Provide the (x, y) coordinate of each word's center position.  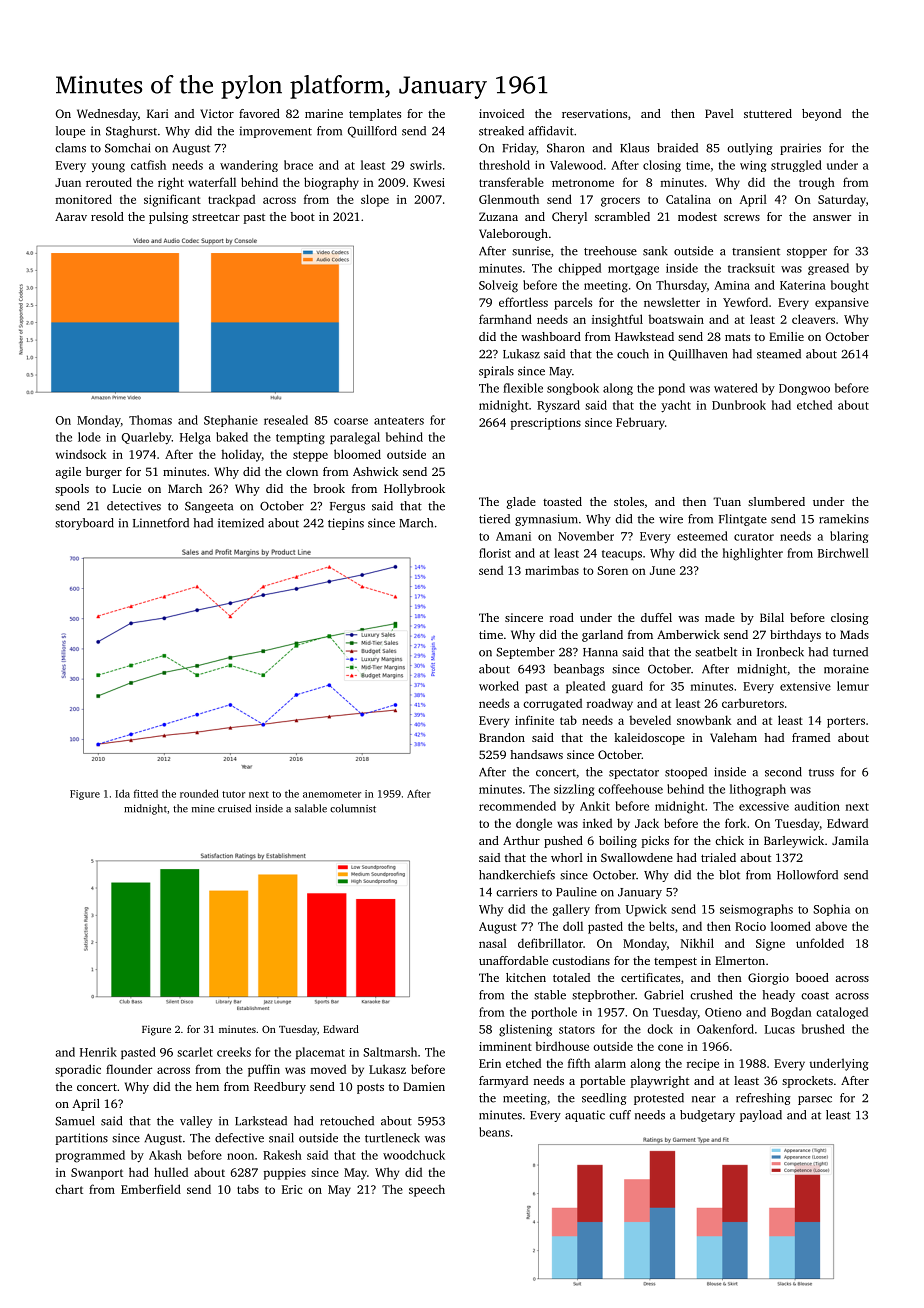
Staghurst (131, 132)
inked (597, 823)
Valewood (576, 165)
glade (521, 503)
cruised (234, 808)
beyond (821, 115)
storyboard (84, 524)
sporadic (78, 1070)
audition (817, 806)
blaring (849, 537)
